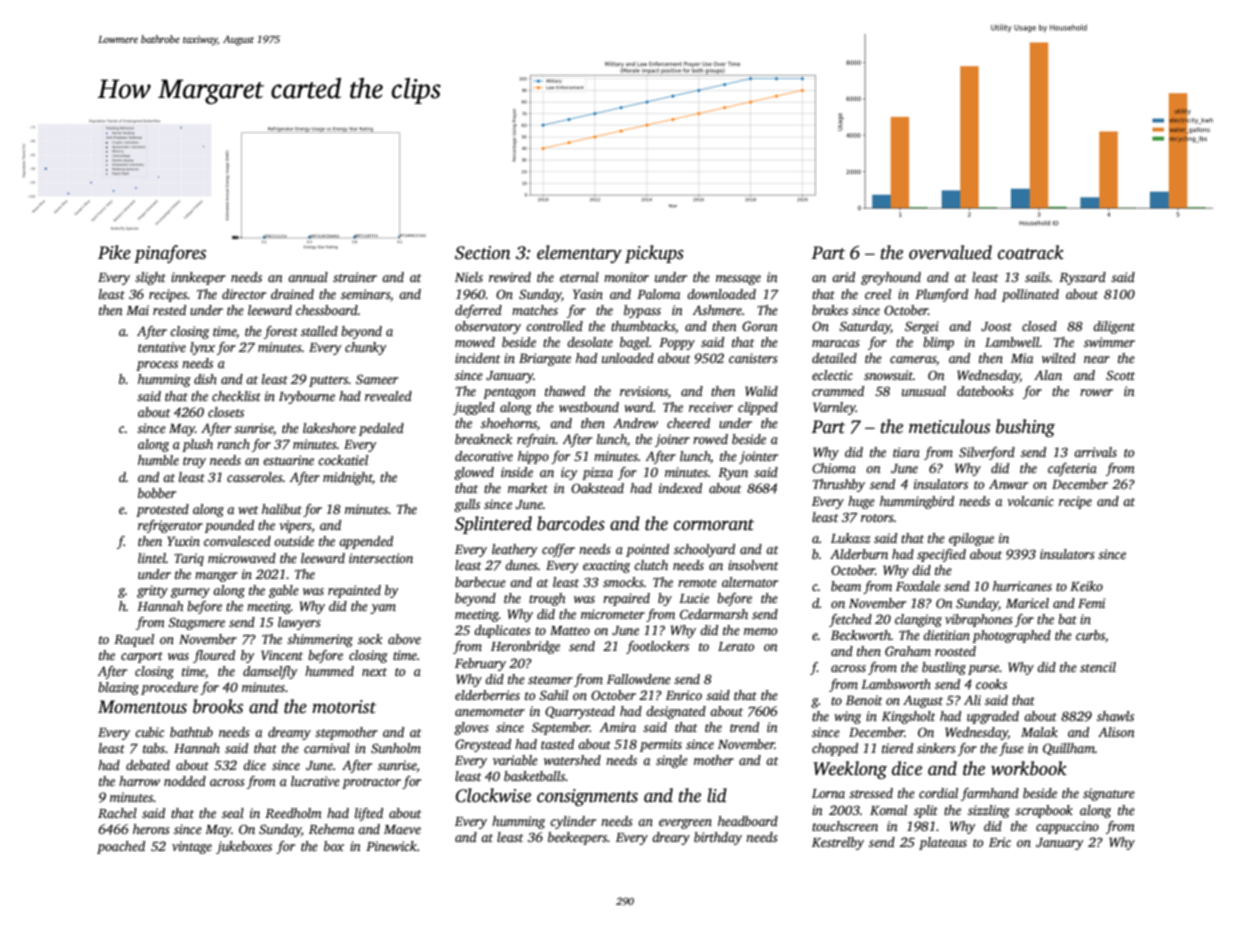  What do you see at coordinates (244, 847) in the image?
I see `jukeboxes` at bounding box center [244, 847].
